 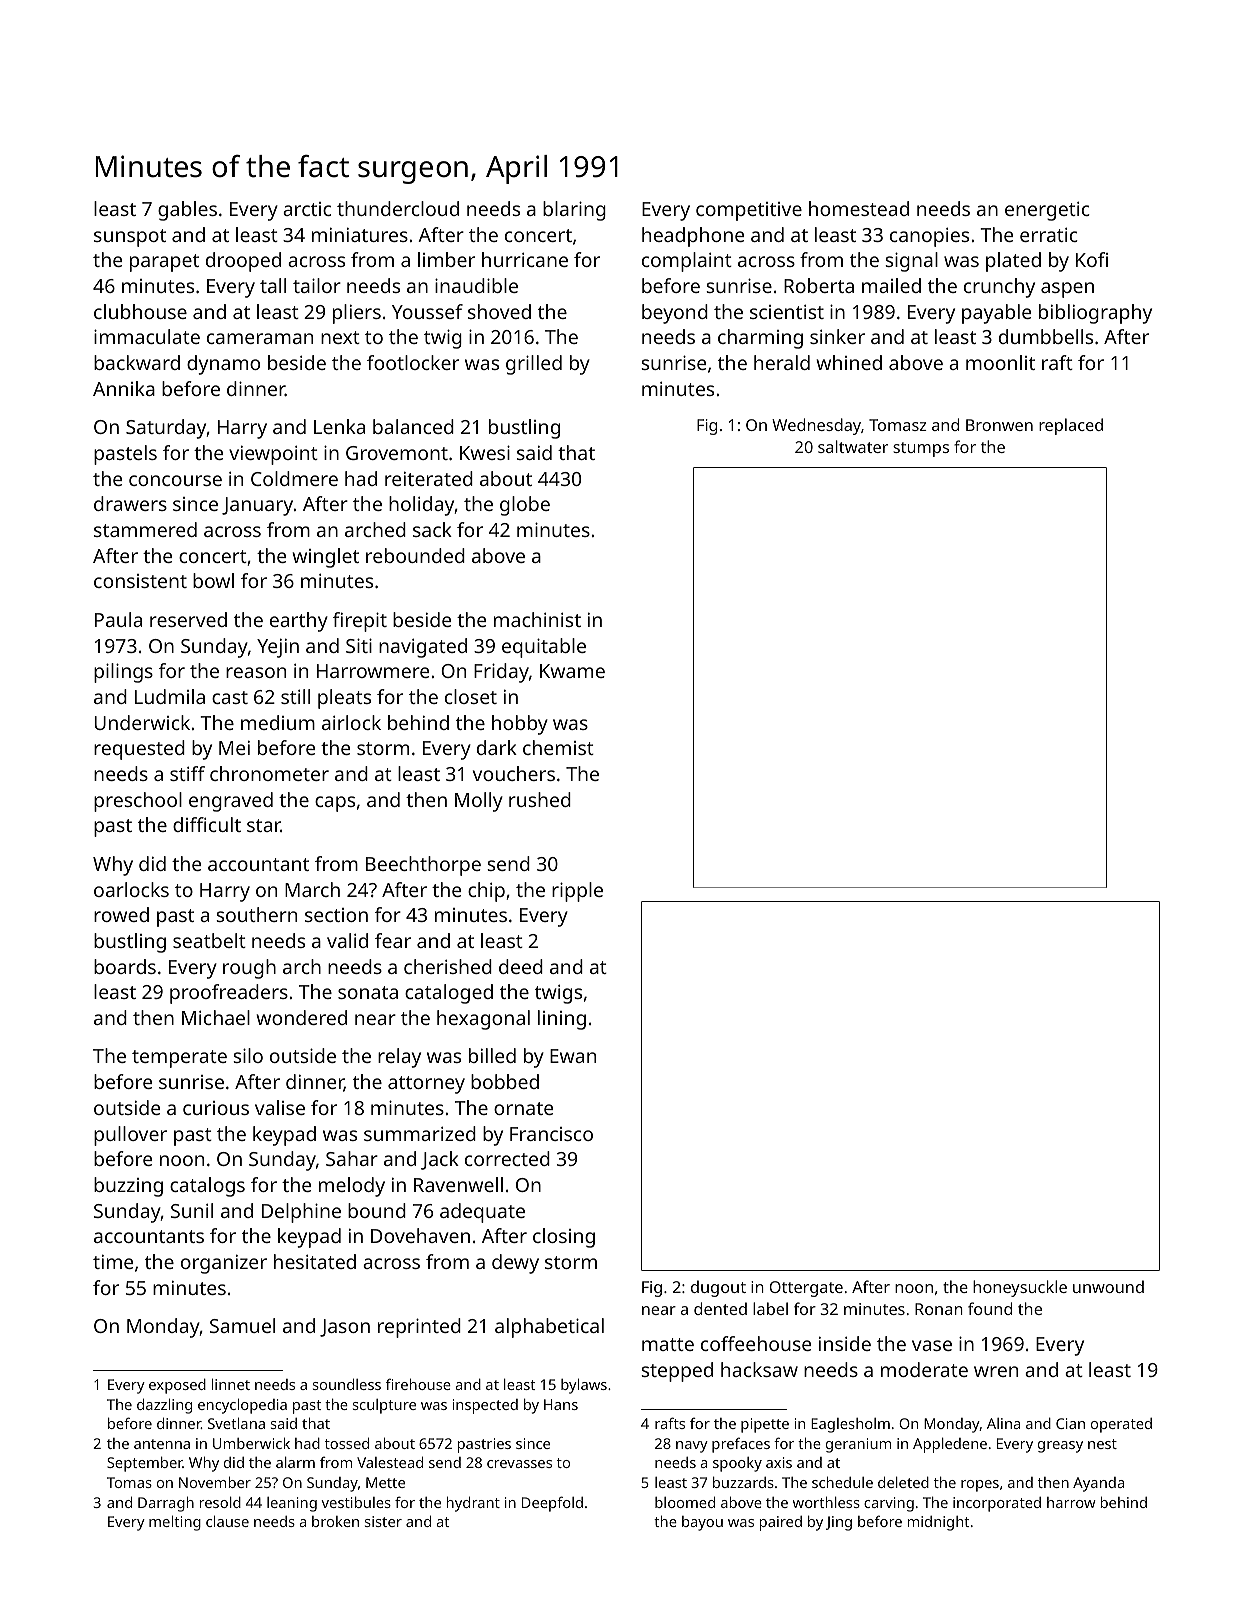 What do you see at coordinates (1047, 211) in the page?
I see `energetic` at bounding box center [1047, 211].
